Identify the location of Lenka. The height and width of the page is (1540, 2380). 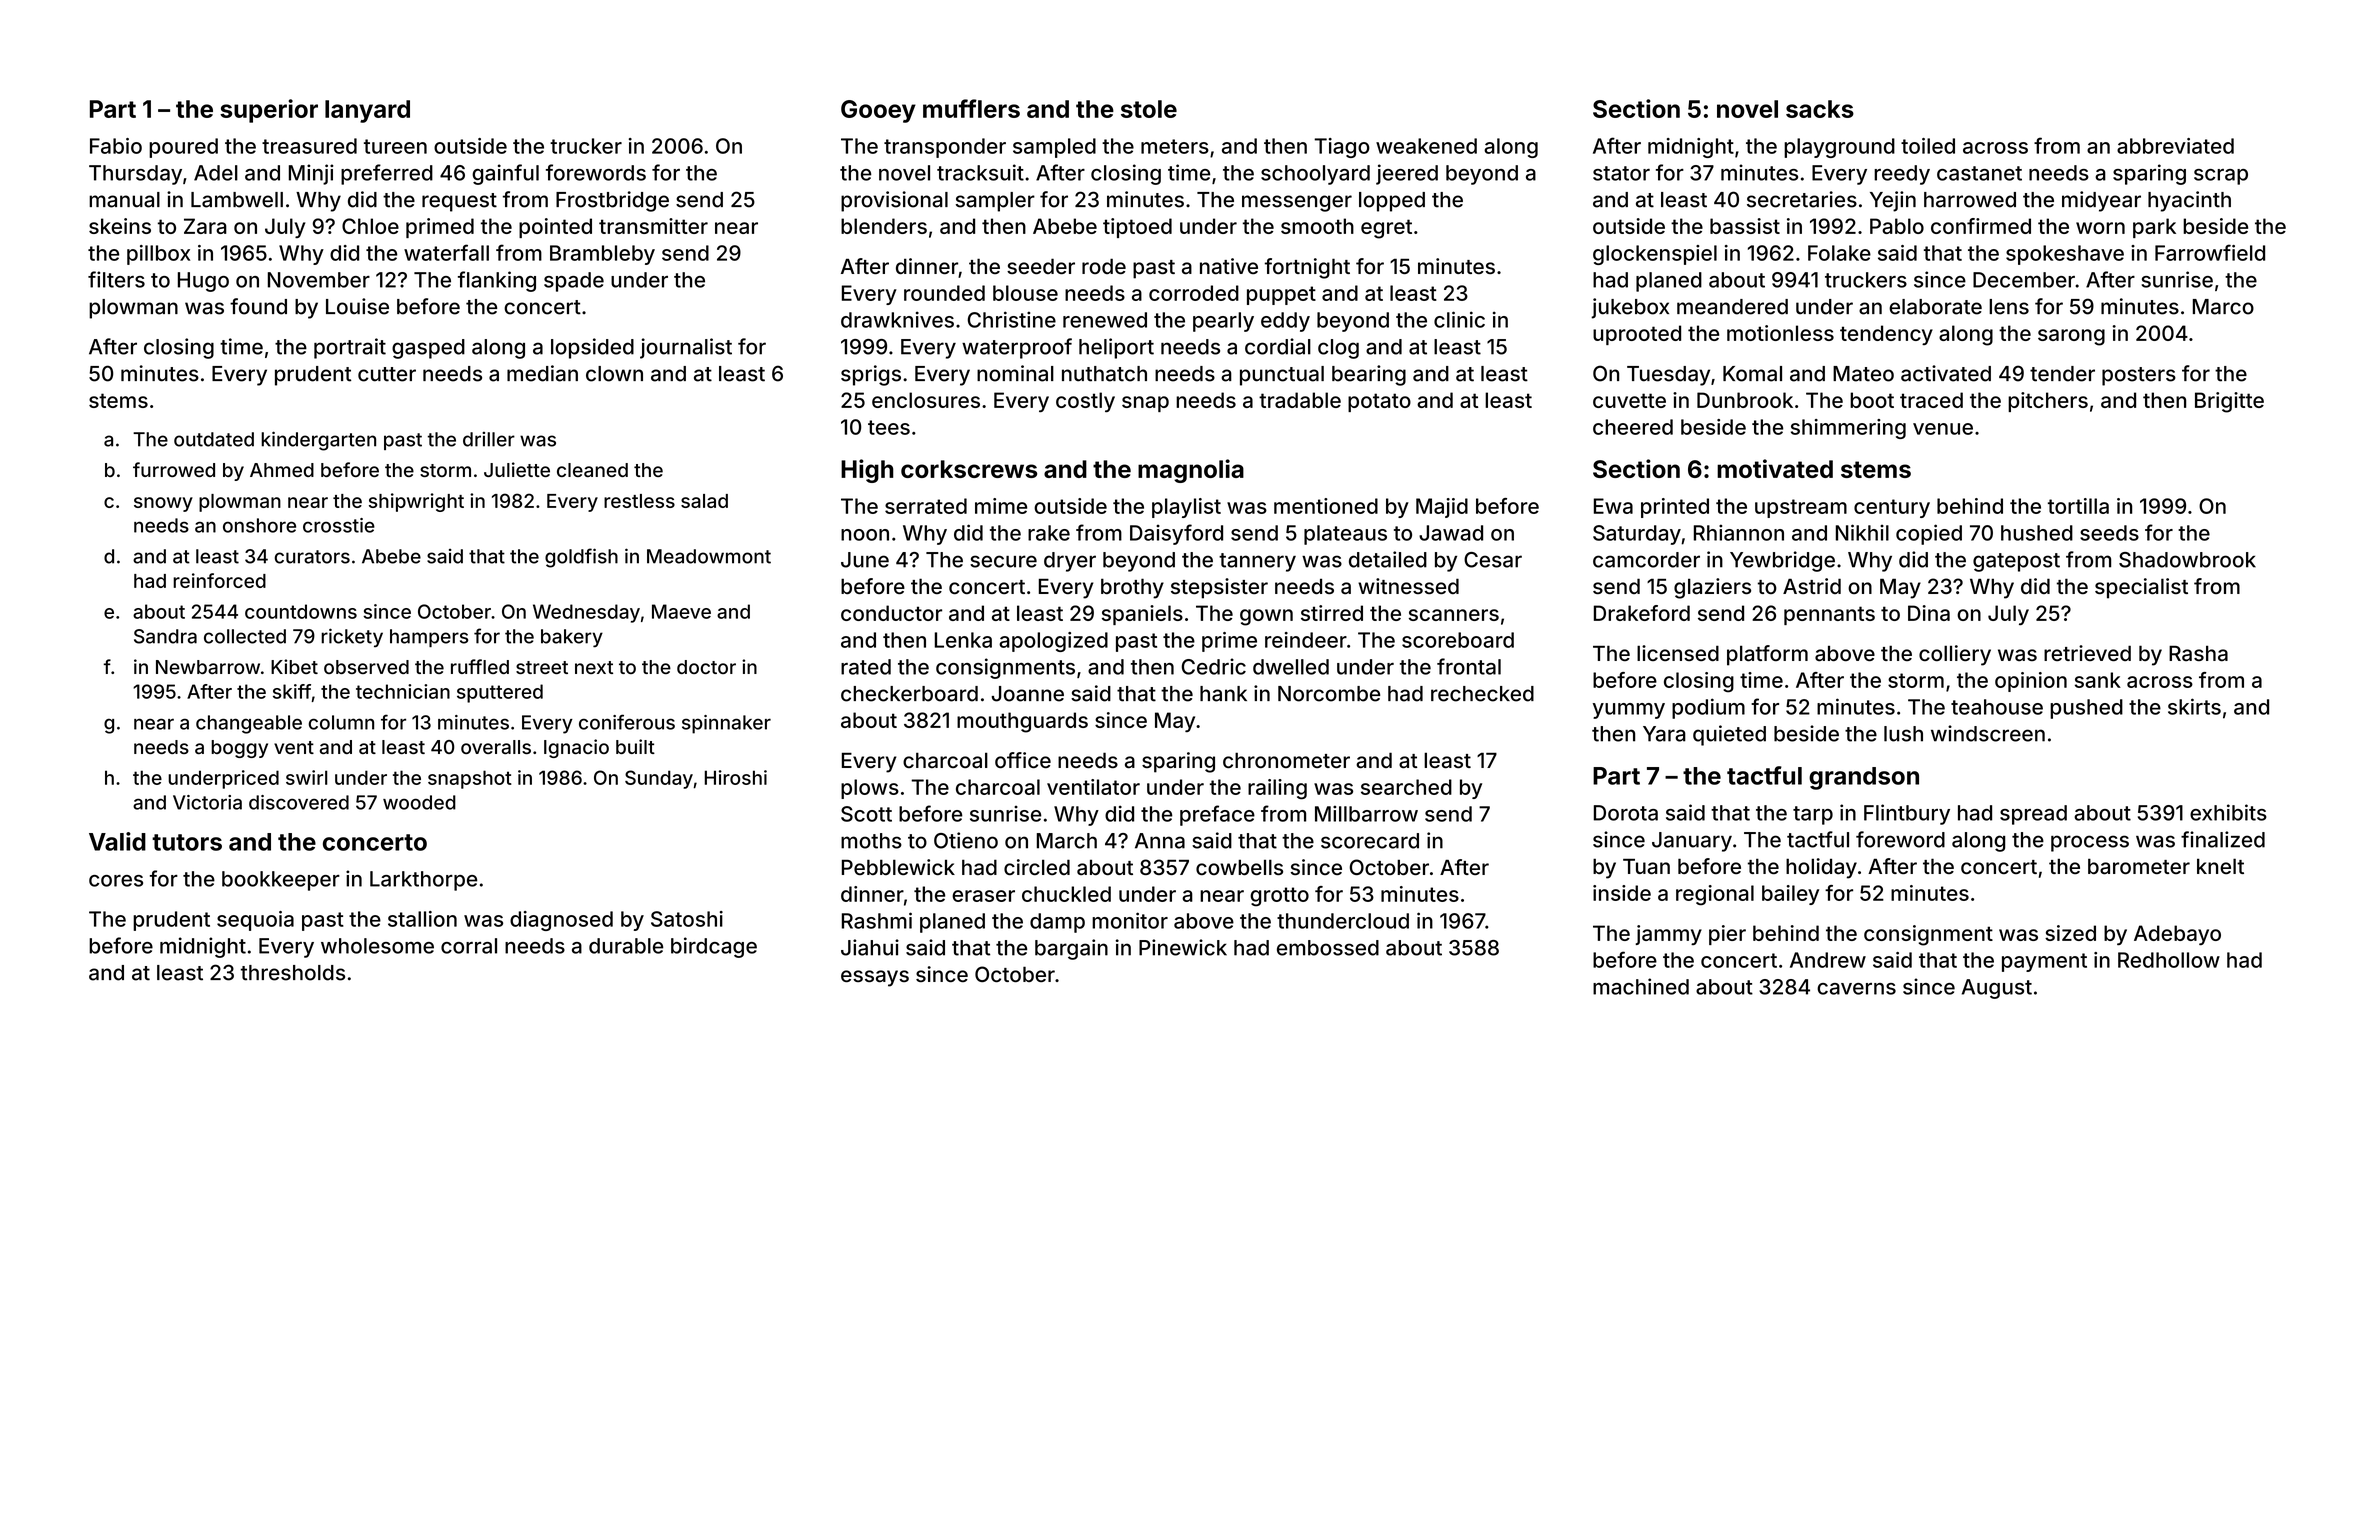
(963, 640).
